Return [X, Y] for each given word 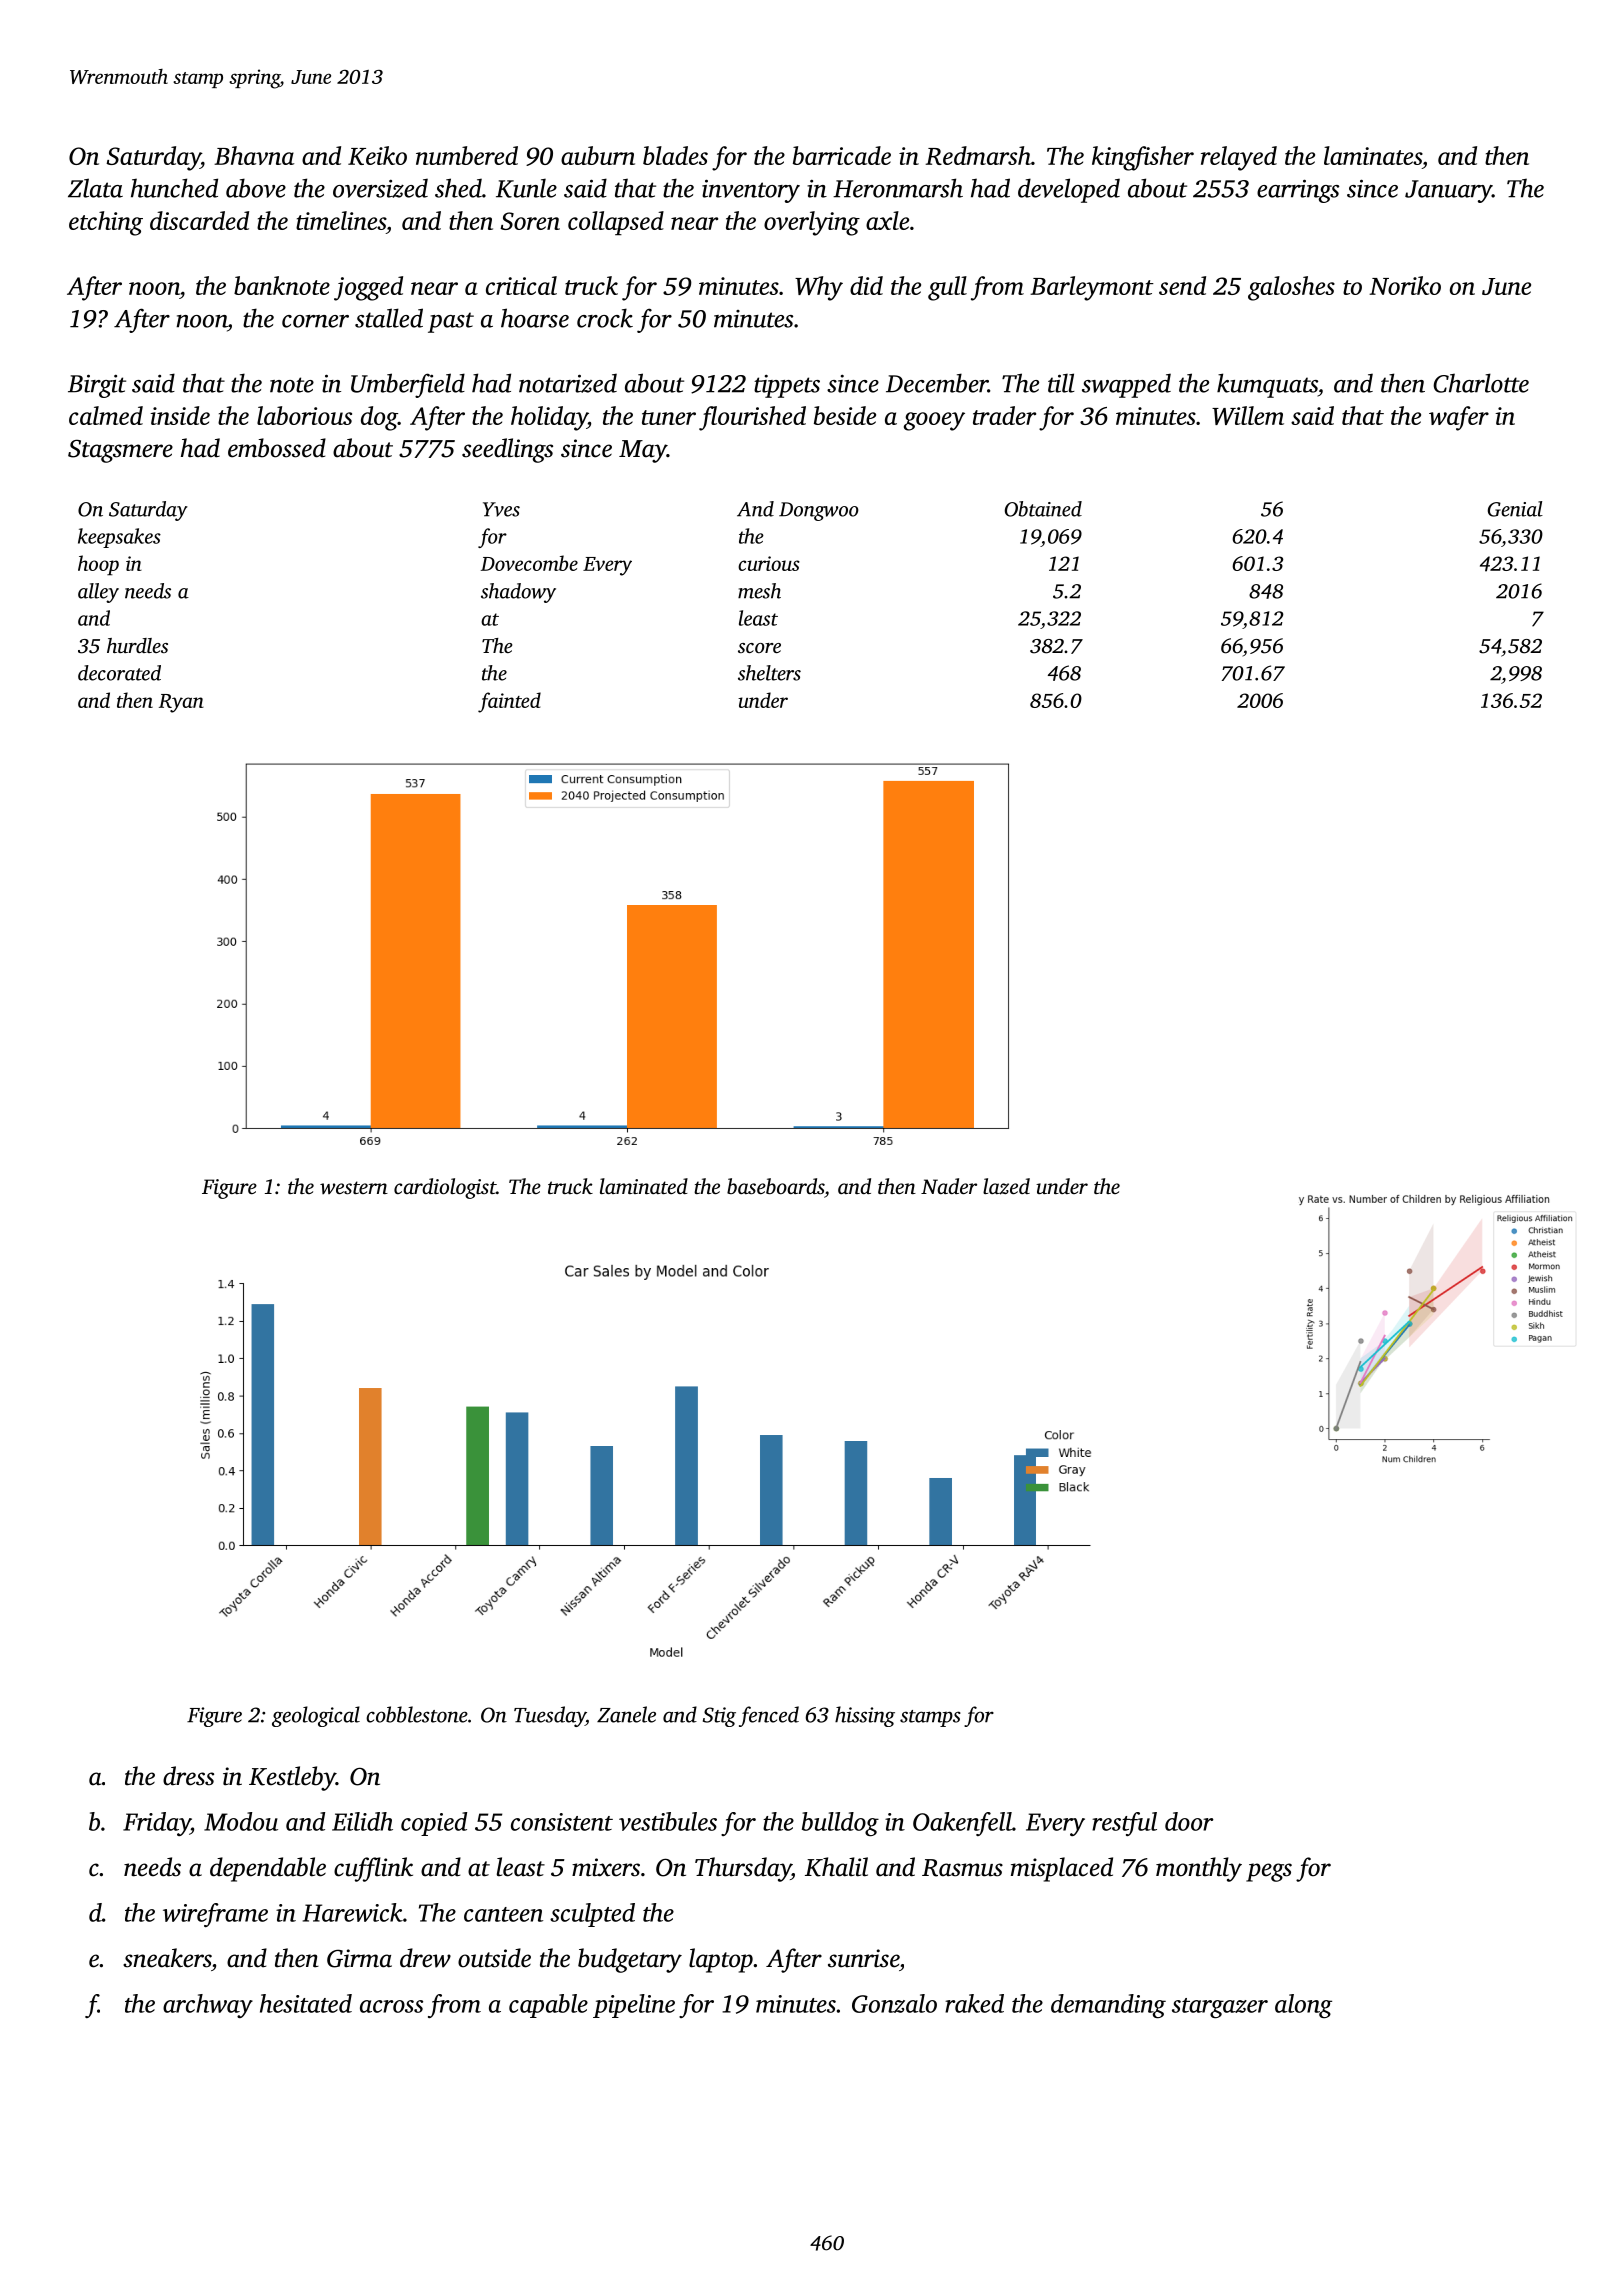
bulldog [840, 1824]
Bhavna [254, 155]
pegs [1269, 1872]
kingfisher [1143, 158]
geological [316, 1716]
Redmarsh [978, 155]
